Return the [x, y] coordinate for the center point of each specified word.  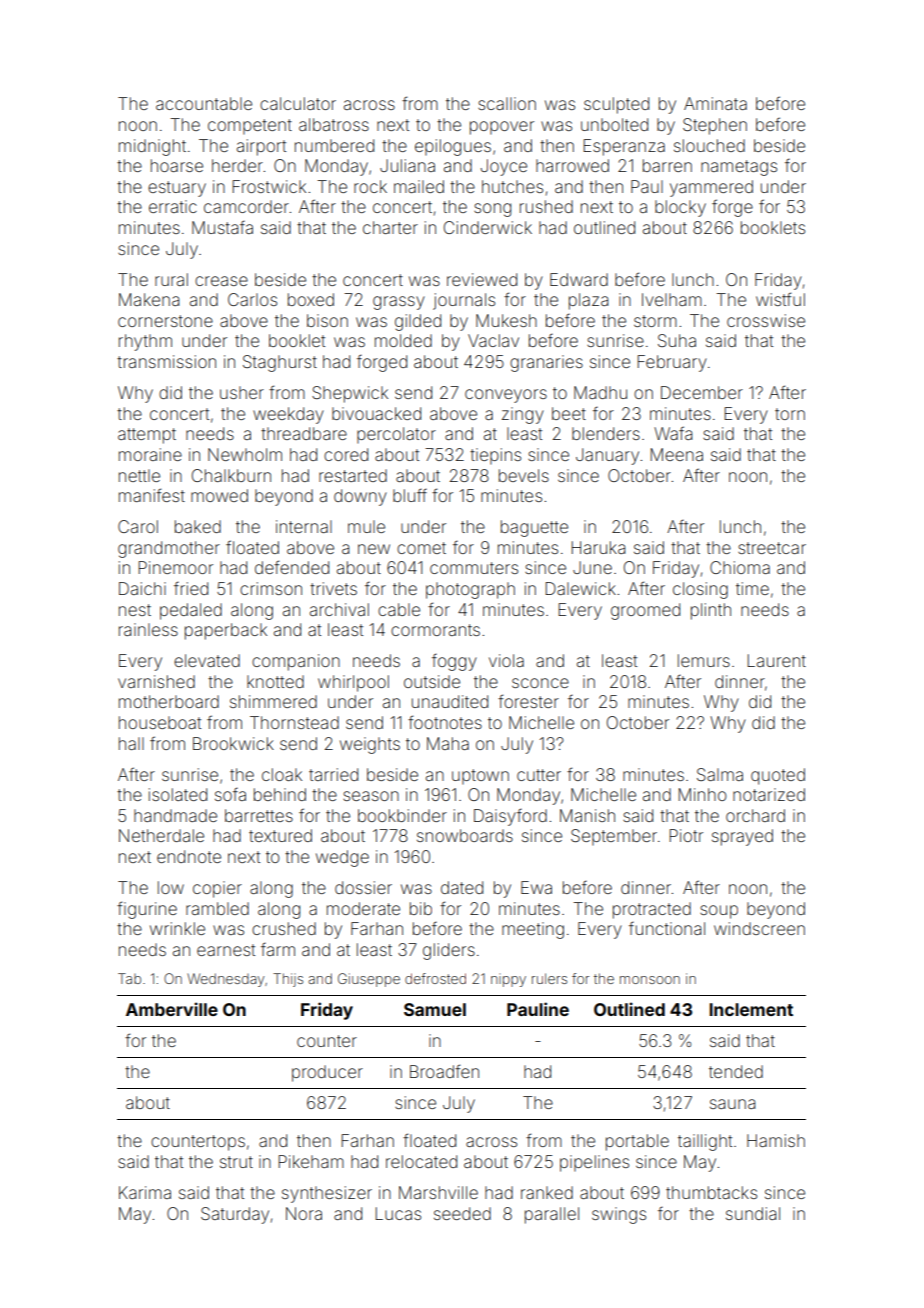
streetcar [772, 548]
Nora [304, 1213]
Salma [720, 774]
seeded [462, 1213]
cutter [539, 775]
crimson [271, 588]
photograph [470, 590]
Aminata [715, 103]
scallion [507, 103]
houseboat [160, 722]
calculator [298, 103]
